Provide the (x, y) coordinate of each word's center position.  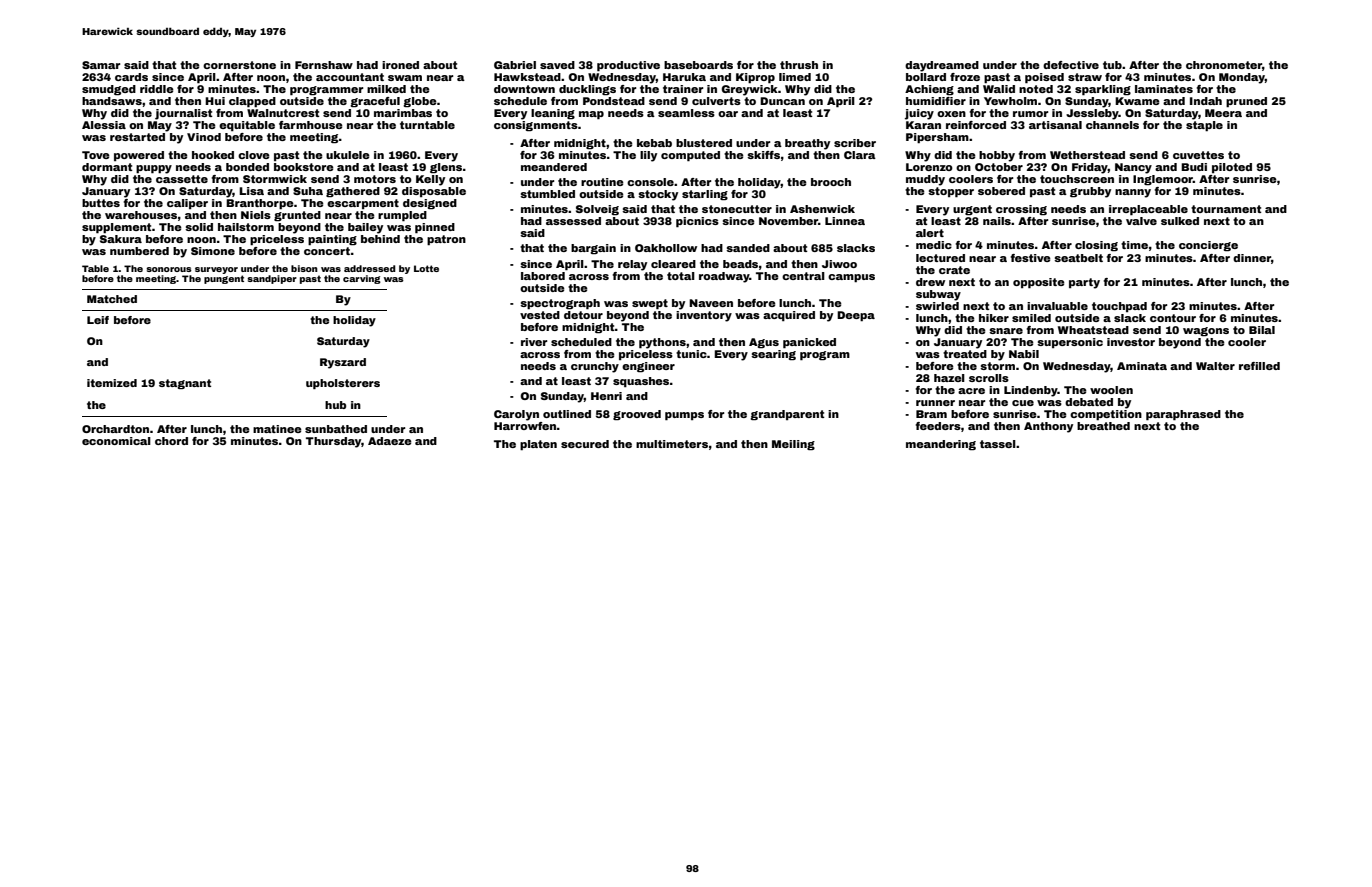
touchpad (1119, 307)
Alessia (104, 125)
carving (362, 279)
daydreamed (942, 66)
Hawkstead (527, 77)
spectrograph (560, 304)
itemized (112, 383)
